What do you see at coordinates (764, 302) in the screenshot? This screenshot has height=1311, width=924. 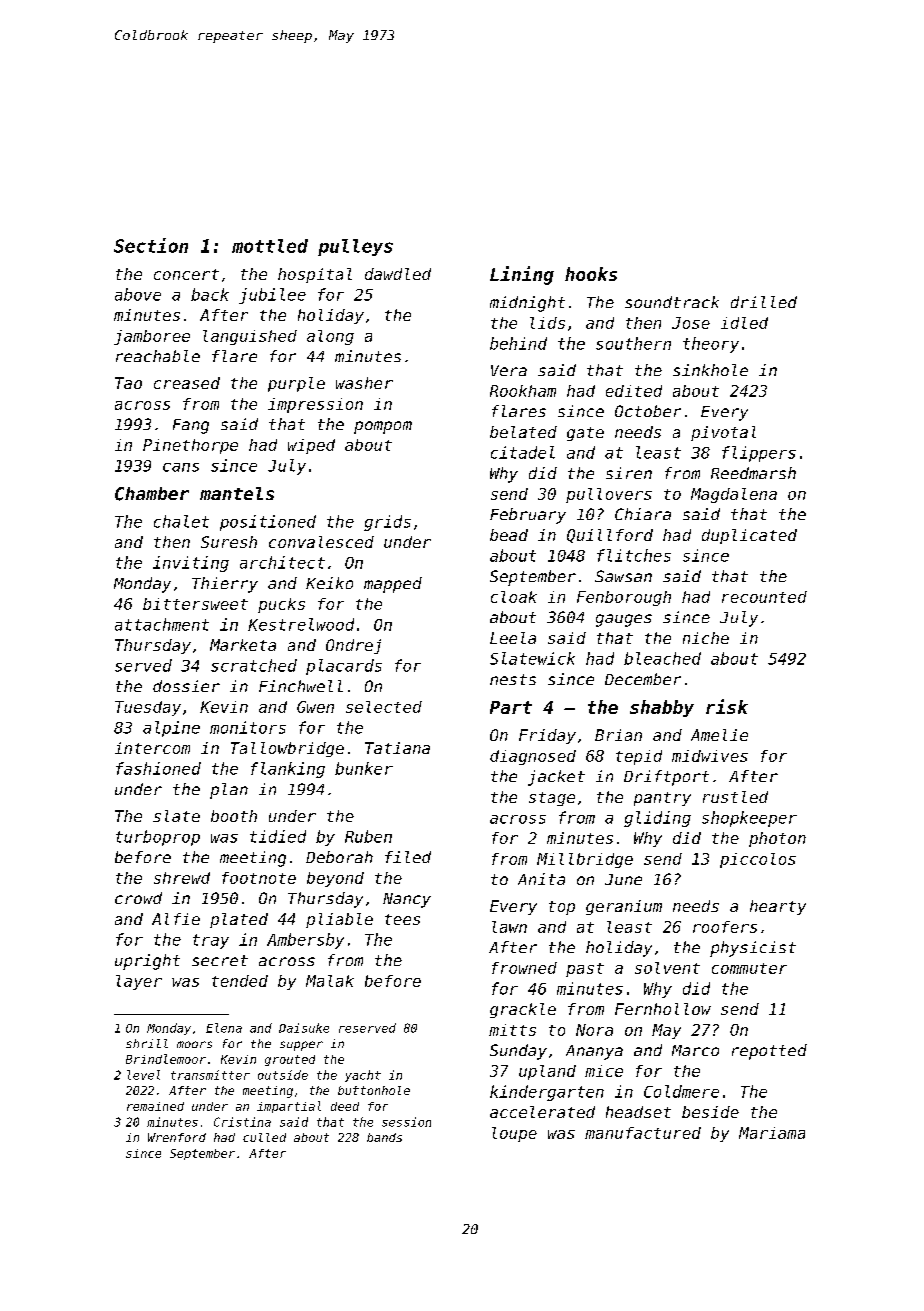 I see `drilled` at bounding box center [764, 302].
